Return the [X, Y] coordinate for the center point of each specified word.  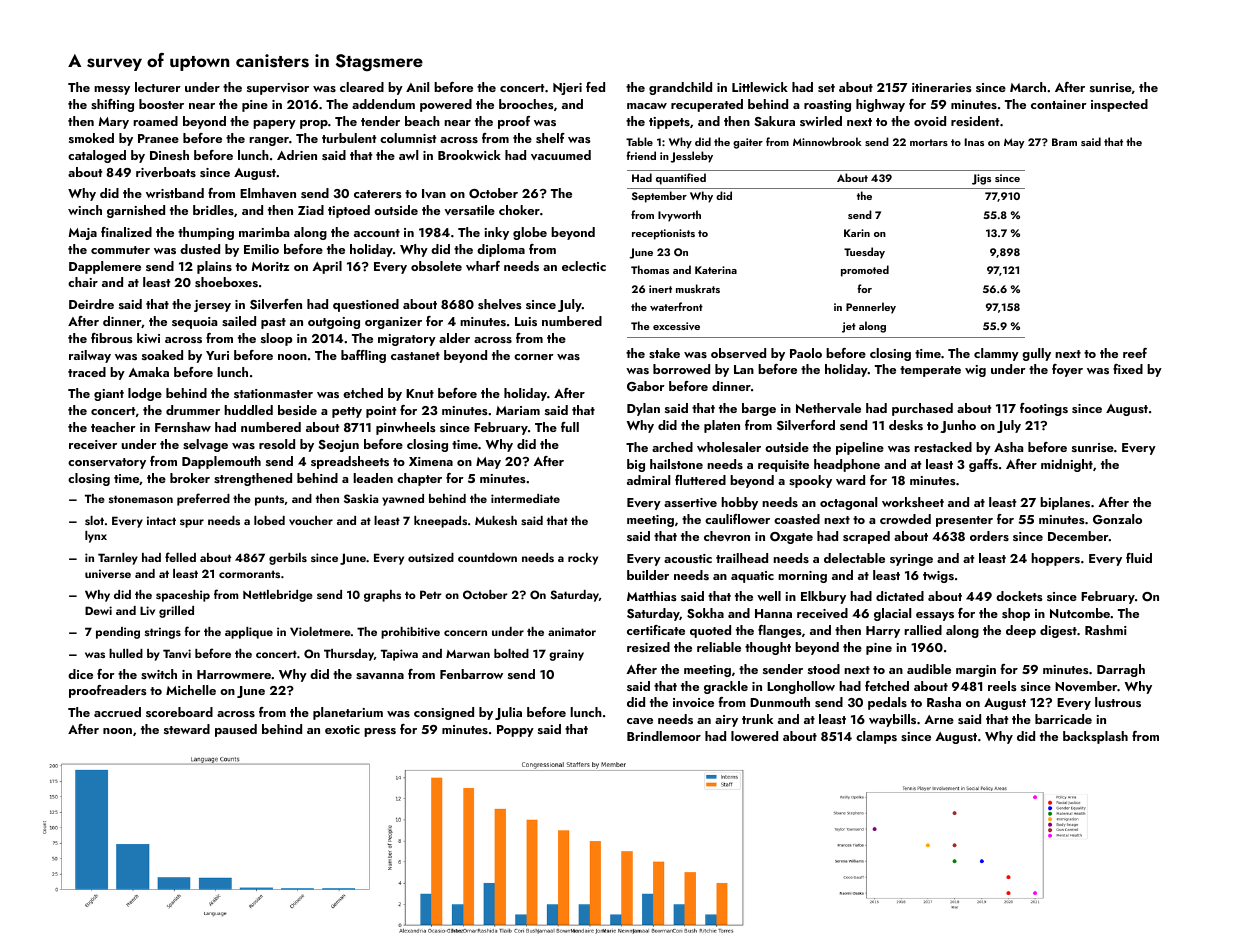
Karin [857, 233]
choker [519, 210]
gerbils [288, 559]
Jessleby [692, 157]
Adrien [297, 155]
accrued [117, 712]
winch [85, 210]
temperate [930, 371]
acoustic [688, 558]
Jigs [981, 179]
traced [87, 372]
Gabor [646, 386]
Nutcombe [1080, 613]
